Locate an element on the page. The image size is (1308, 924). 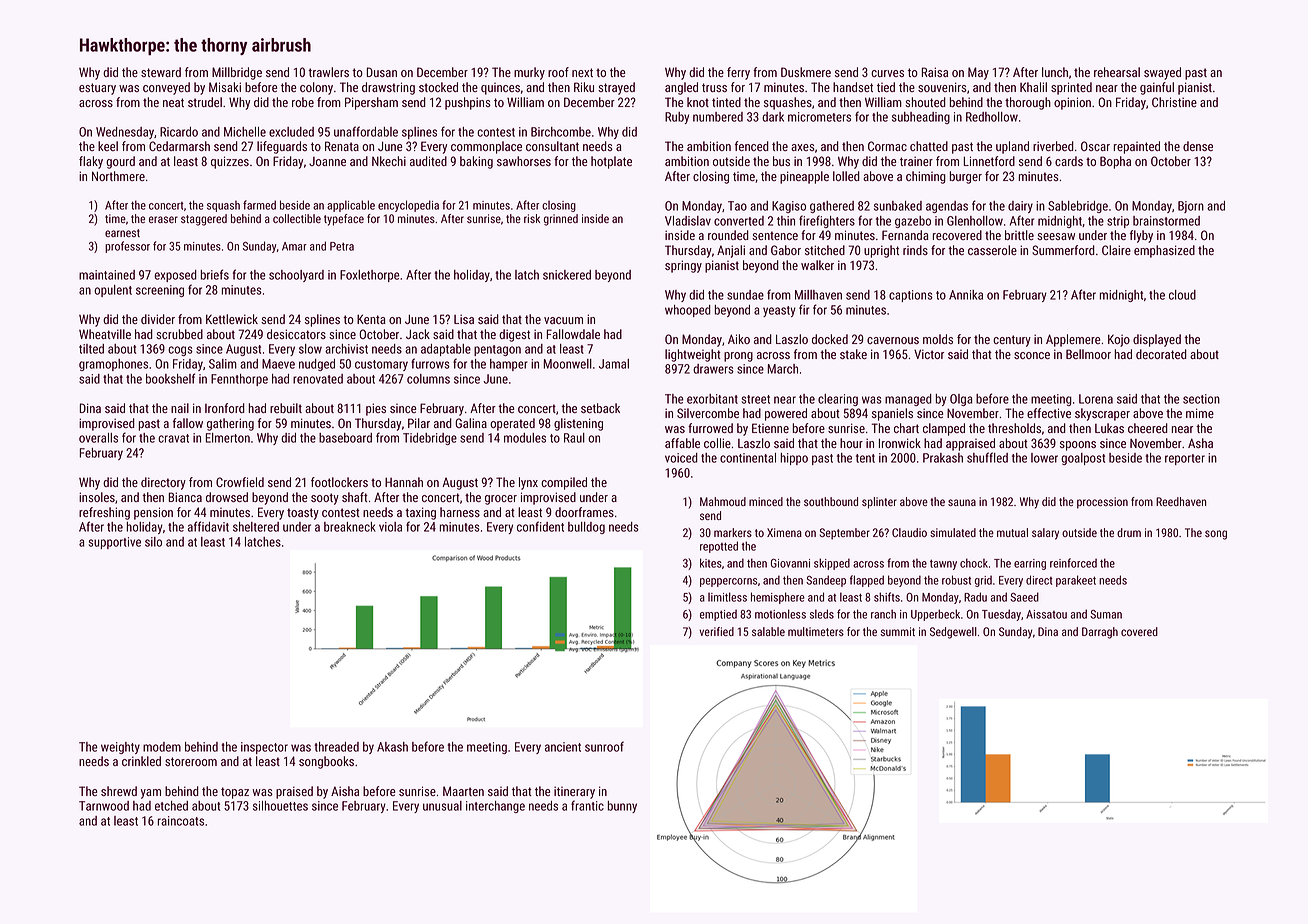
interchange is located at coordinates (495, 807).
